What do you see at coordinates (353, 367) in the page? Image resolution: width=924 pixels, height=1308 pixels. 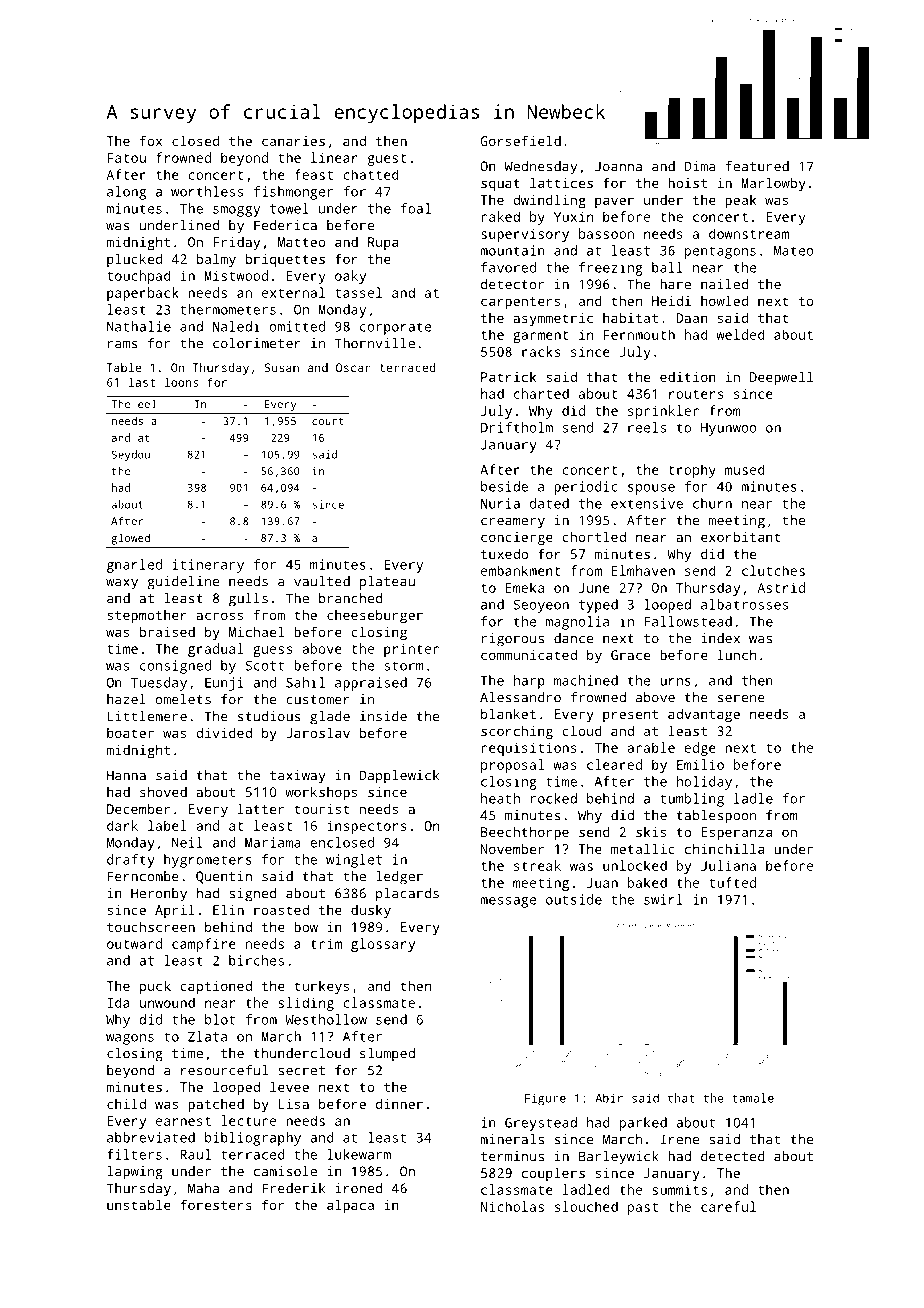 I see `Oscar` at bounding box center [353, 367].
